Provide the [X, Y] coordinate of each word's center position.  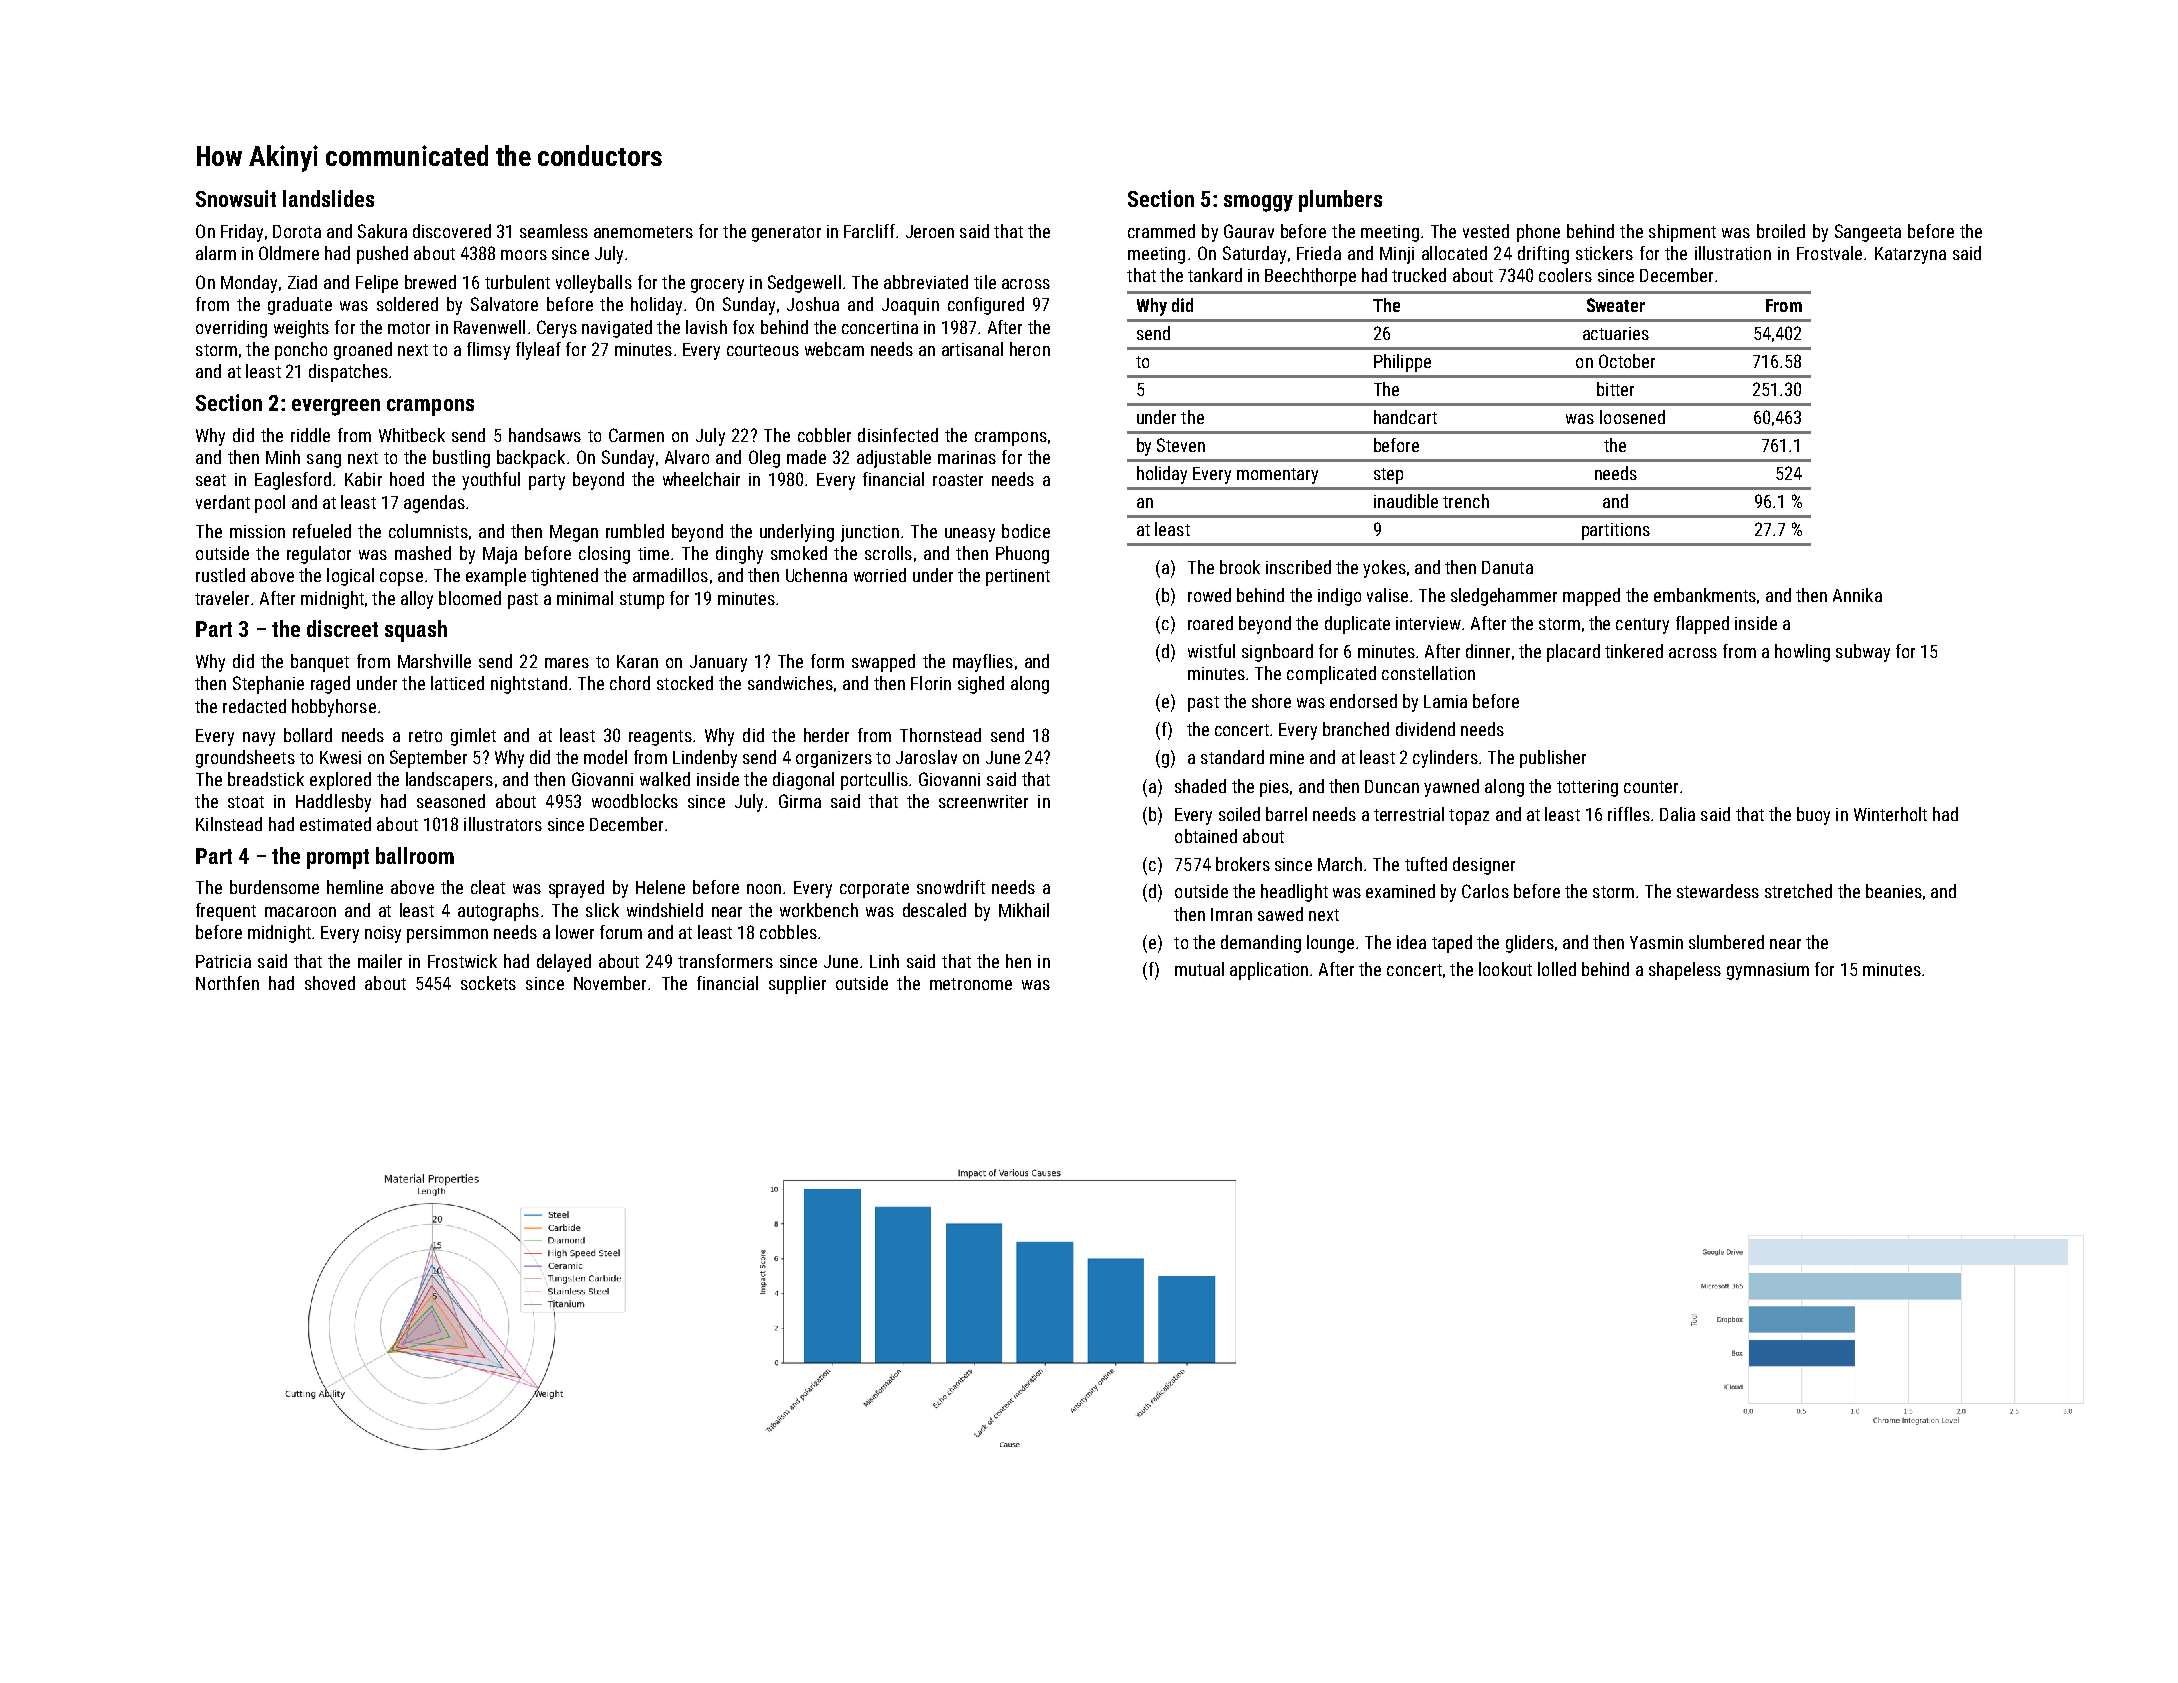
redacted [254, 706]
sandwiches [790, 683]
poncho [301, 351]
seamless [554, 231]
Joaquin [910, 306]
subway [1863, 653]
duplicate [1357, 625]
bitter [1615, 389]
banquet [320, 663]
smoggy [1258, 203]
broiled [1781, 231]
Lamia [1445, 701]
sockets [488, 983]
